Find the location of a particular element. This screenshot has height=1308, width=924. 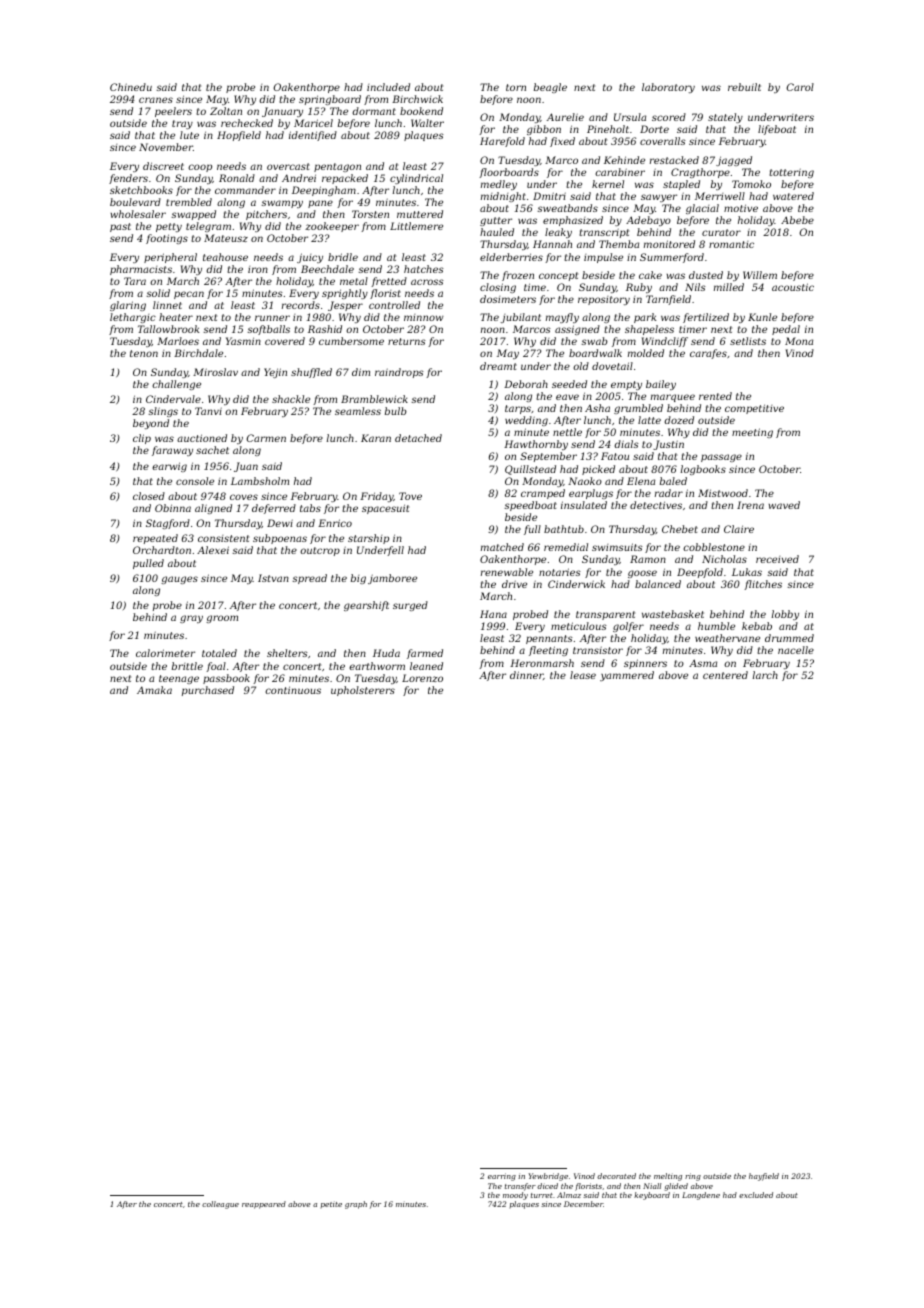

graph is located at coordinates (356, 1205).
